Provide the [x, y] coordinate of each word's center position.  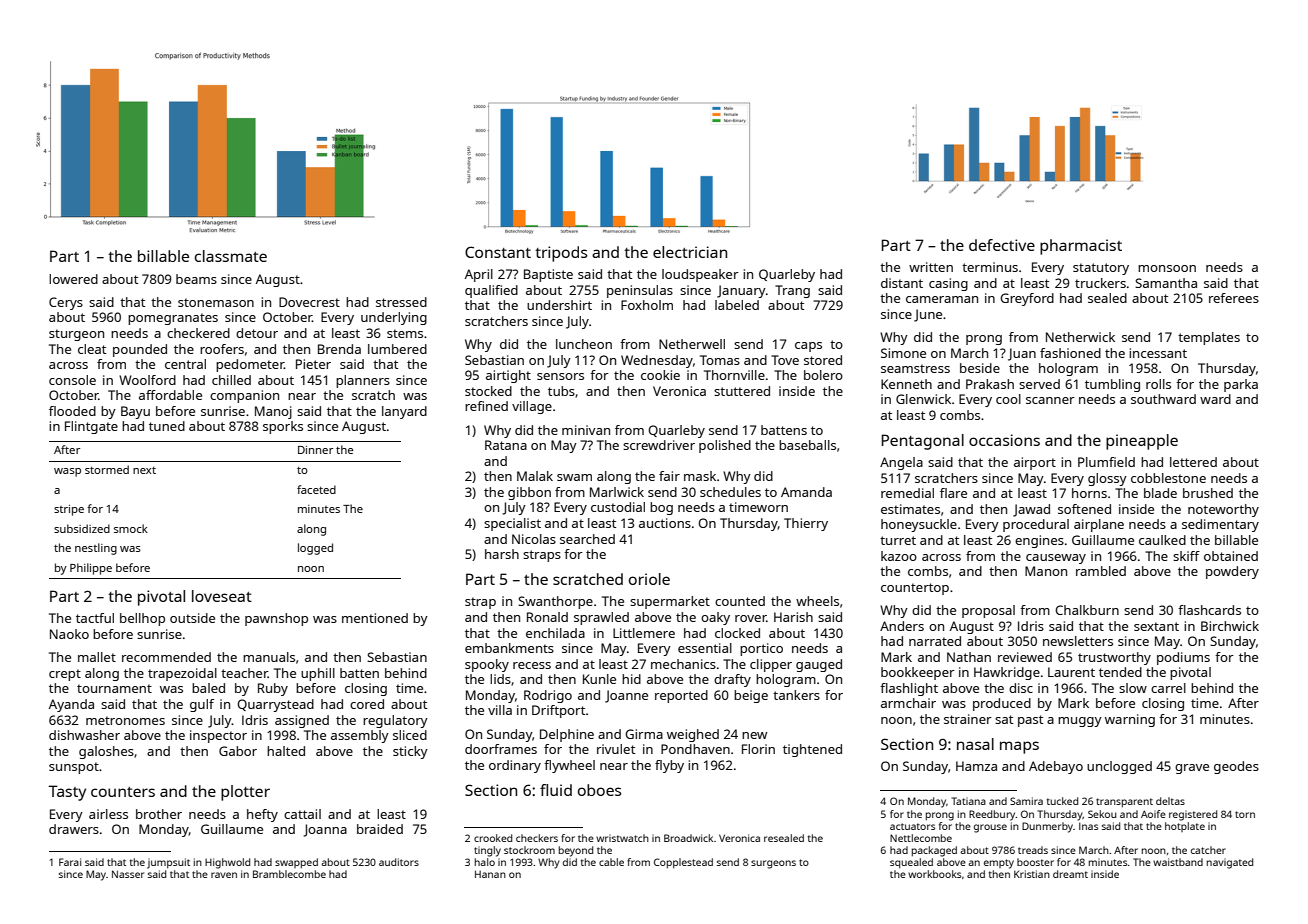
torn [1245, 814]
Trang [792, 291]
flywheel [569, 766]
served [1039, 384]
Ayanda [71, 705]
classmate [231, 256]
